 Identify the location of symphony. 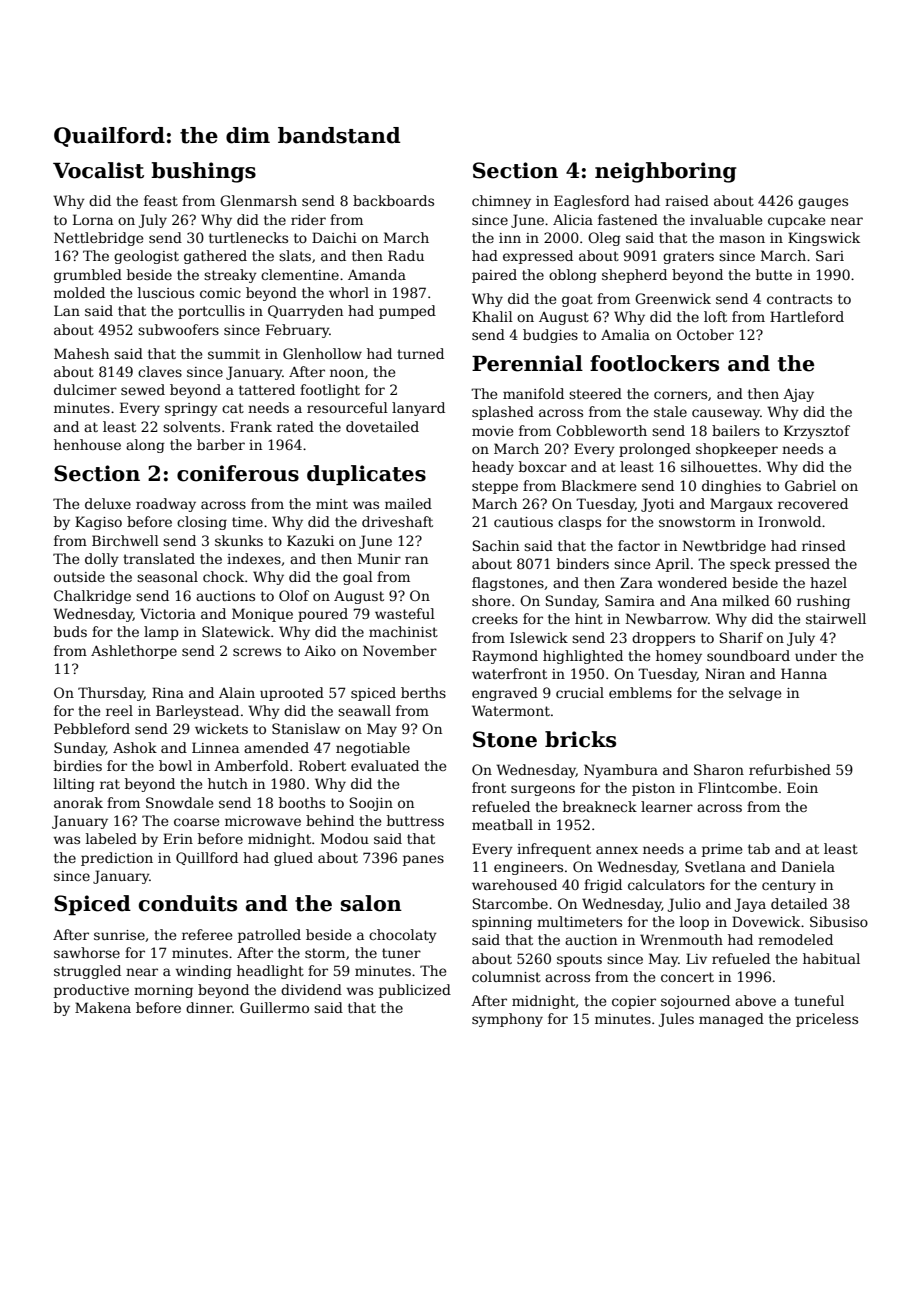
(507, 1020).
